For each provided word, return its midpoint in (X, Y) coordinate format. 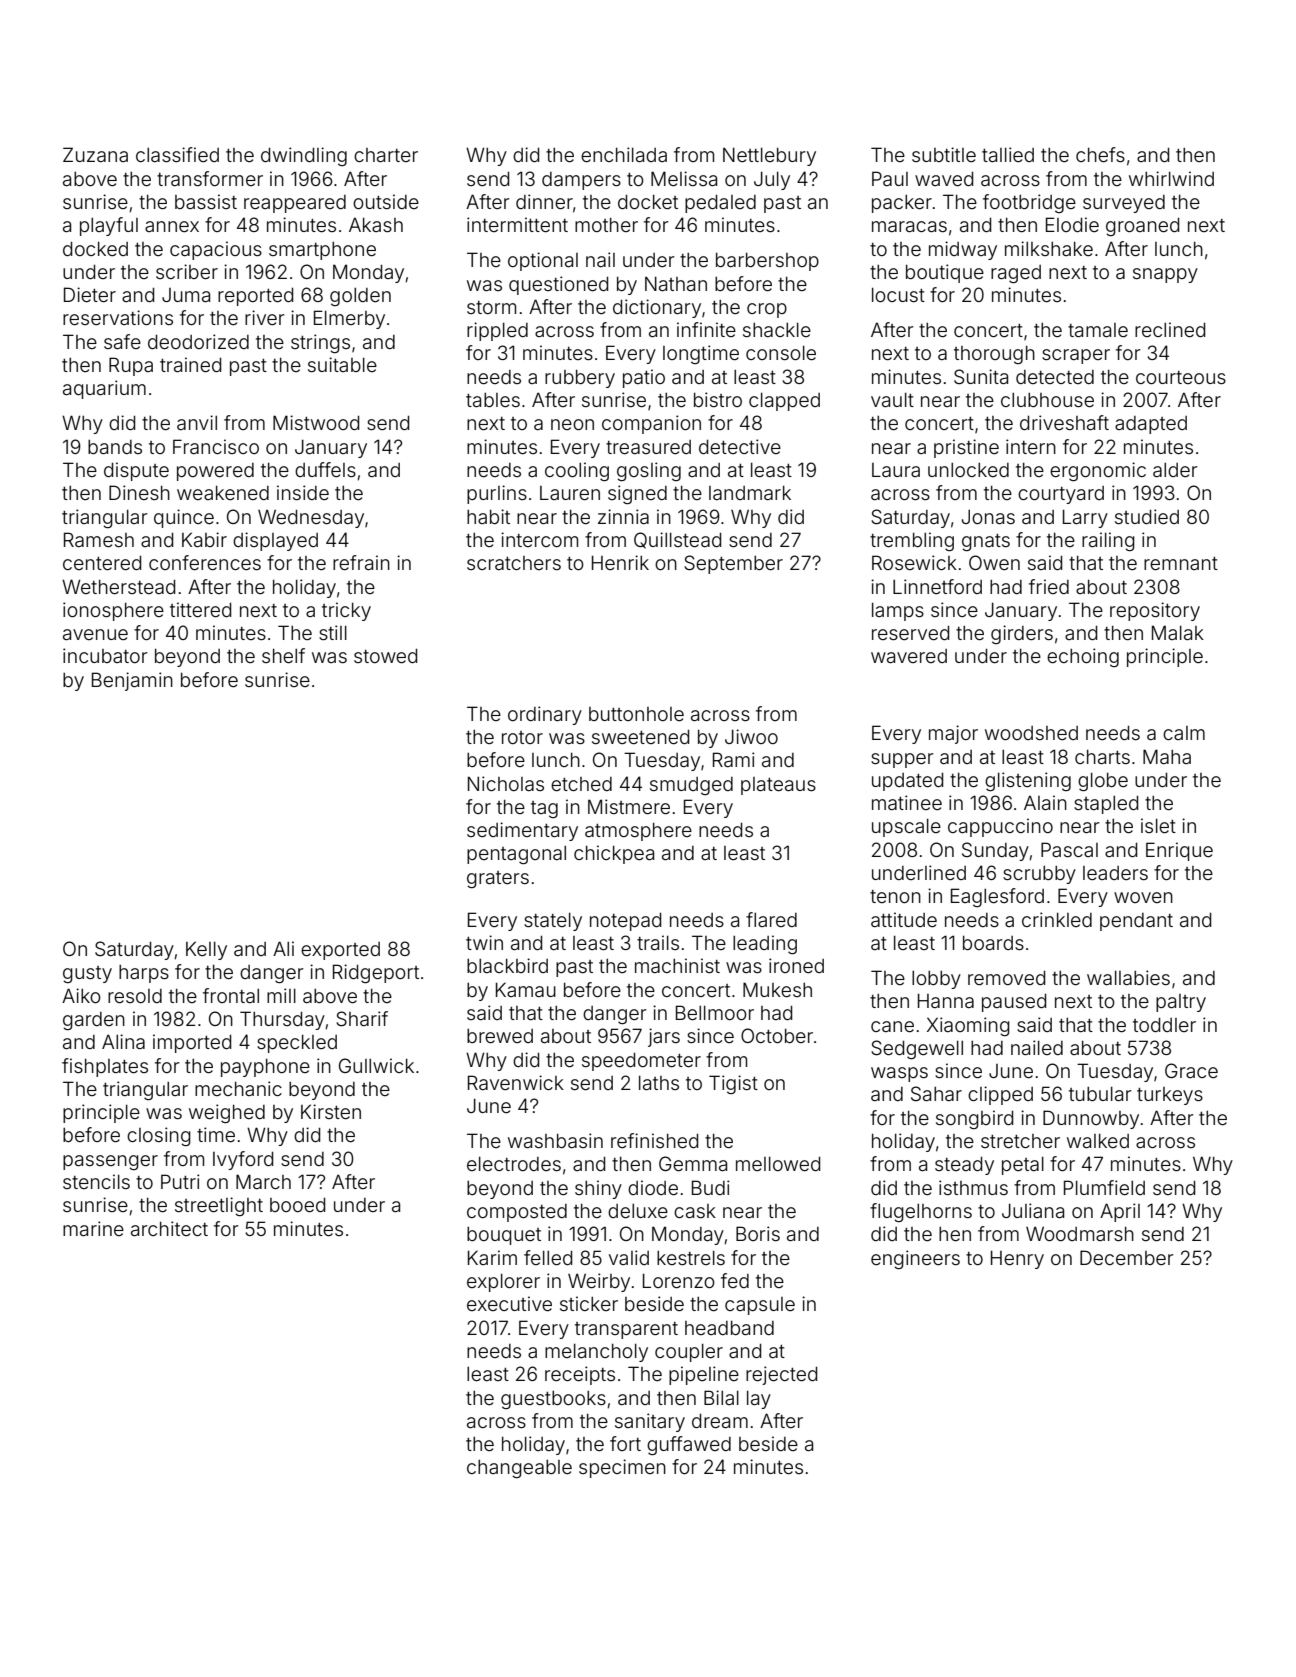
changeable (519, 1469)
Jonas (988, 517)
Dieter (90, 294)
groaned (1142, 227)
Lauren (570, 493)
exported (340, 951)
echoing (1083, 657)
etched (581, 784)
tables (493, 400)
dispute (136, 471)
